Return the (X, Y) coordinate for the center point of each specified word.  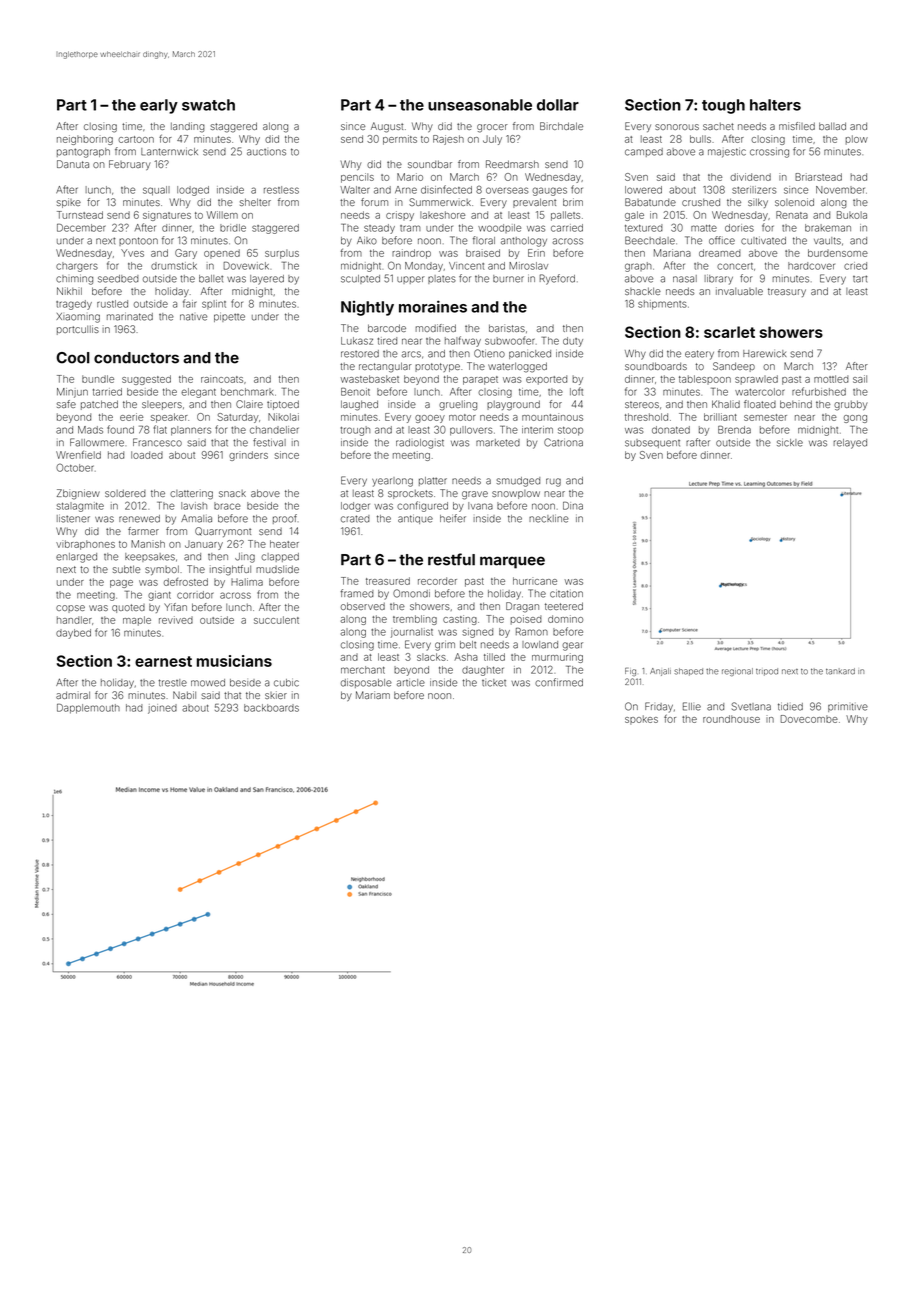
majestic (727, 152)
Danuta (73, 164)
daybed (73, 634)
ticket (494, 683)
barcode (387, 328)
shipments (662, 305)
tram (410, 228)
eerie (131, 417)
